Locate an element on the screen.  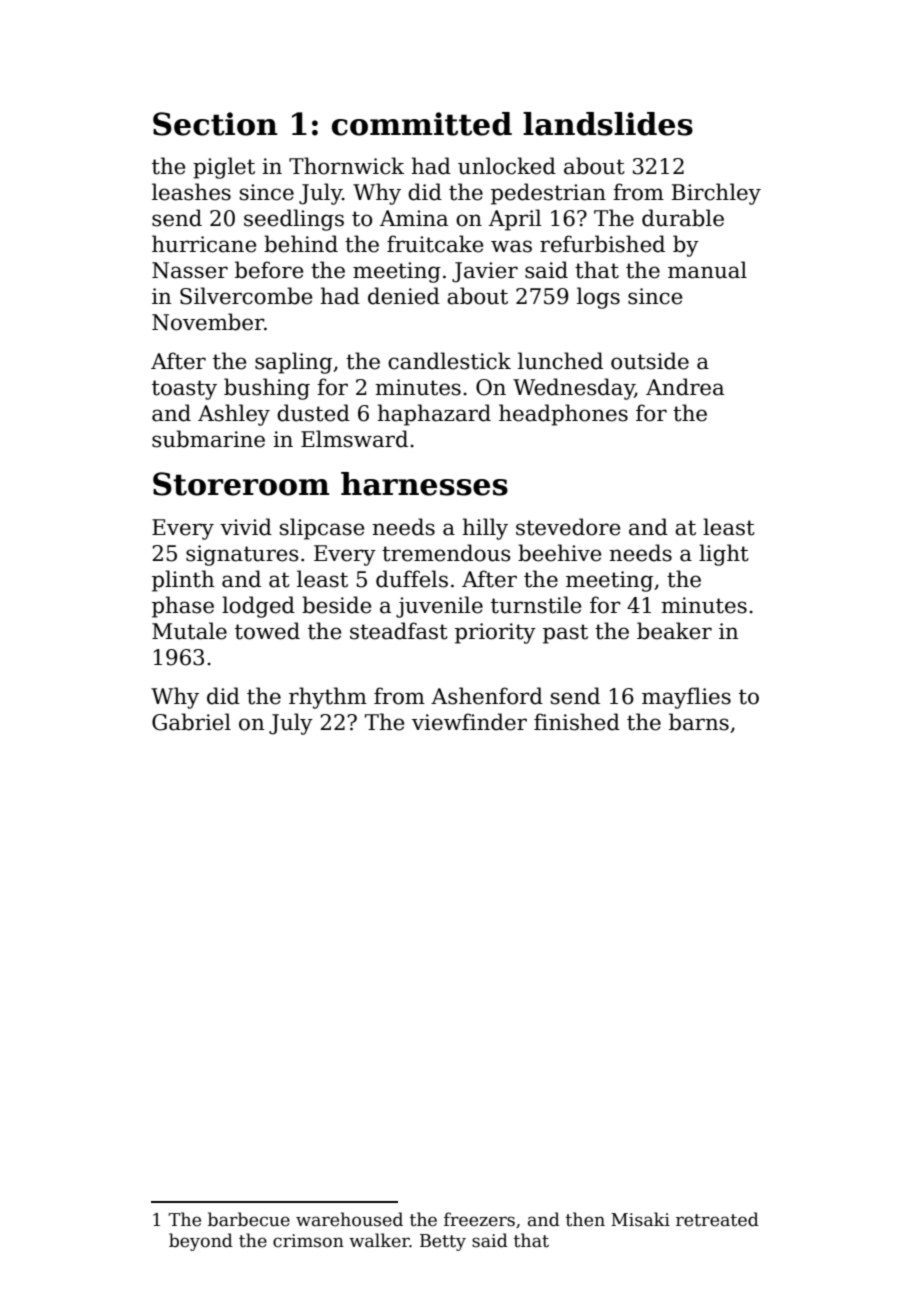
viewfinder is located at coordinates (469, 722).
